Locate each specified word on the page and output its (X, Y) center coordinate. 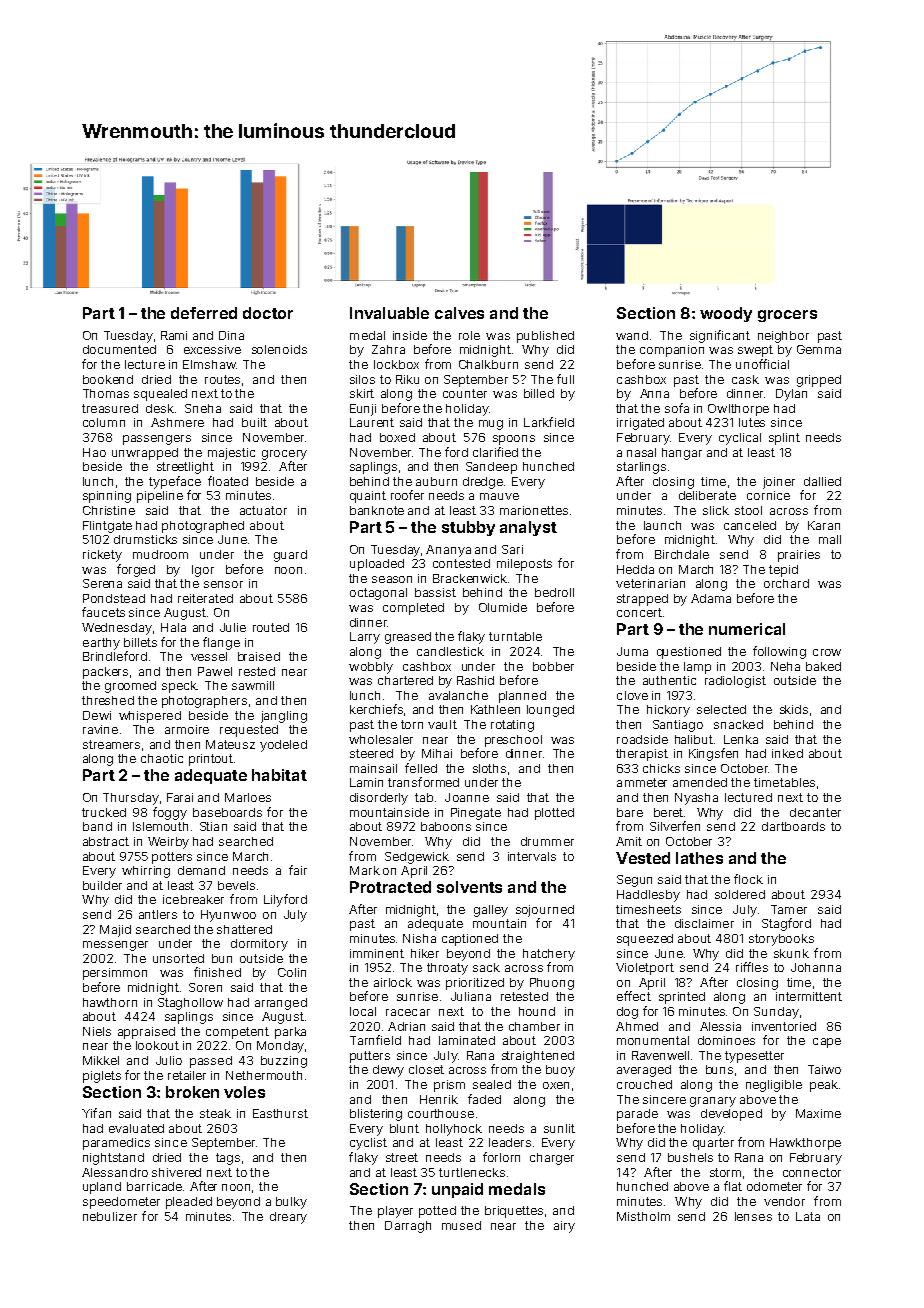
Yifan (96, 1113)
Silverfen (675, 826)
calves (459, 313)
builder (102, 885)
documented (119, 349)
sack (486, 967)
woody (726, 314)
